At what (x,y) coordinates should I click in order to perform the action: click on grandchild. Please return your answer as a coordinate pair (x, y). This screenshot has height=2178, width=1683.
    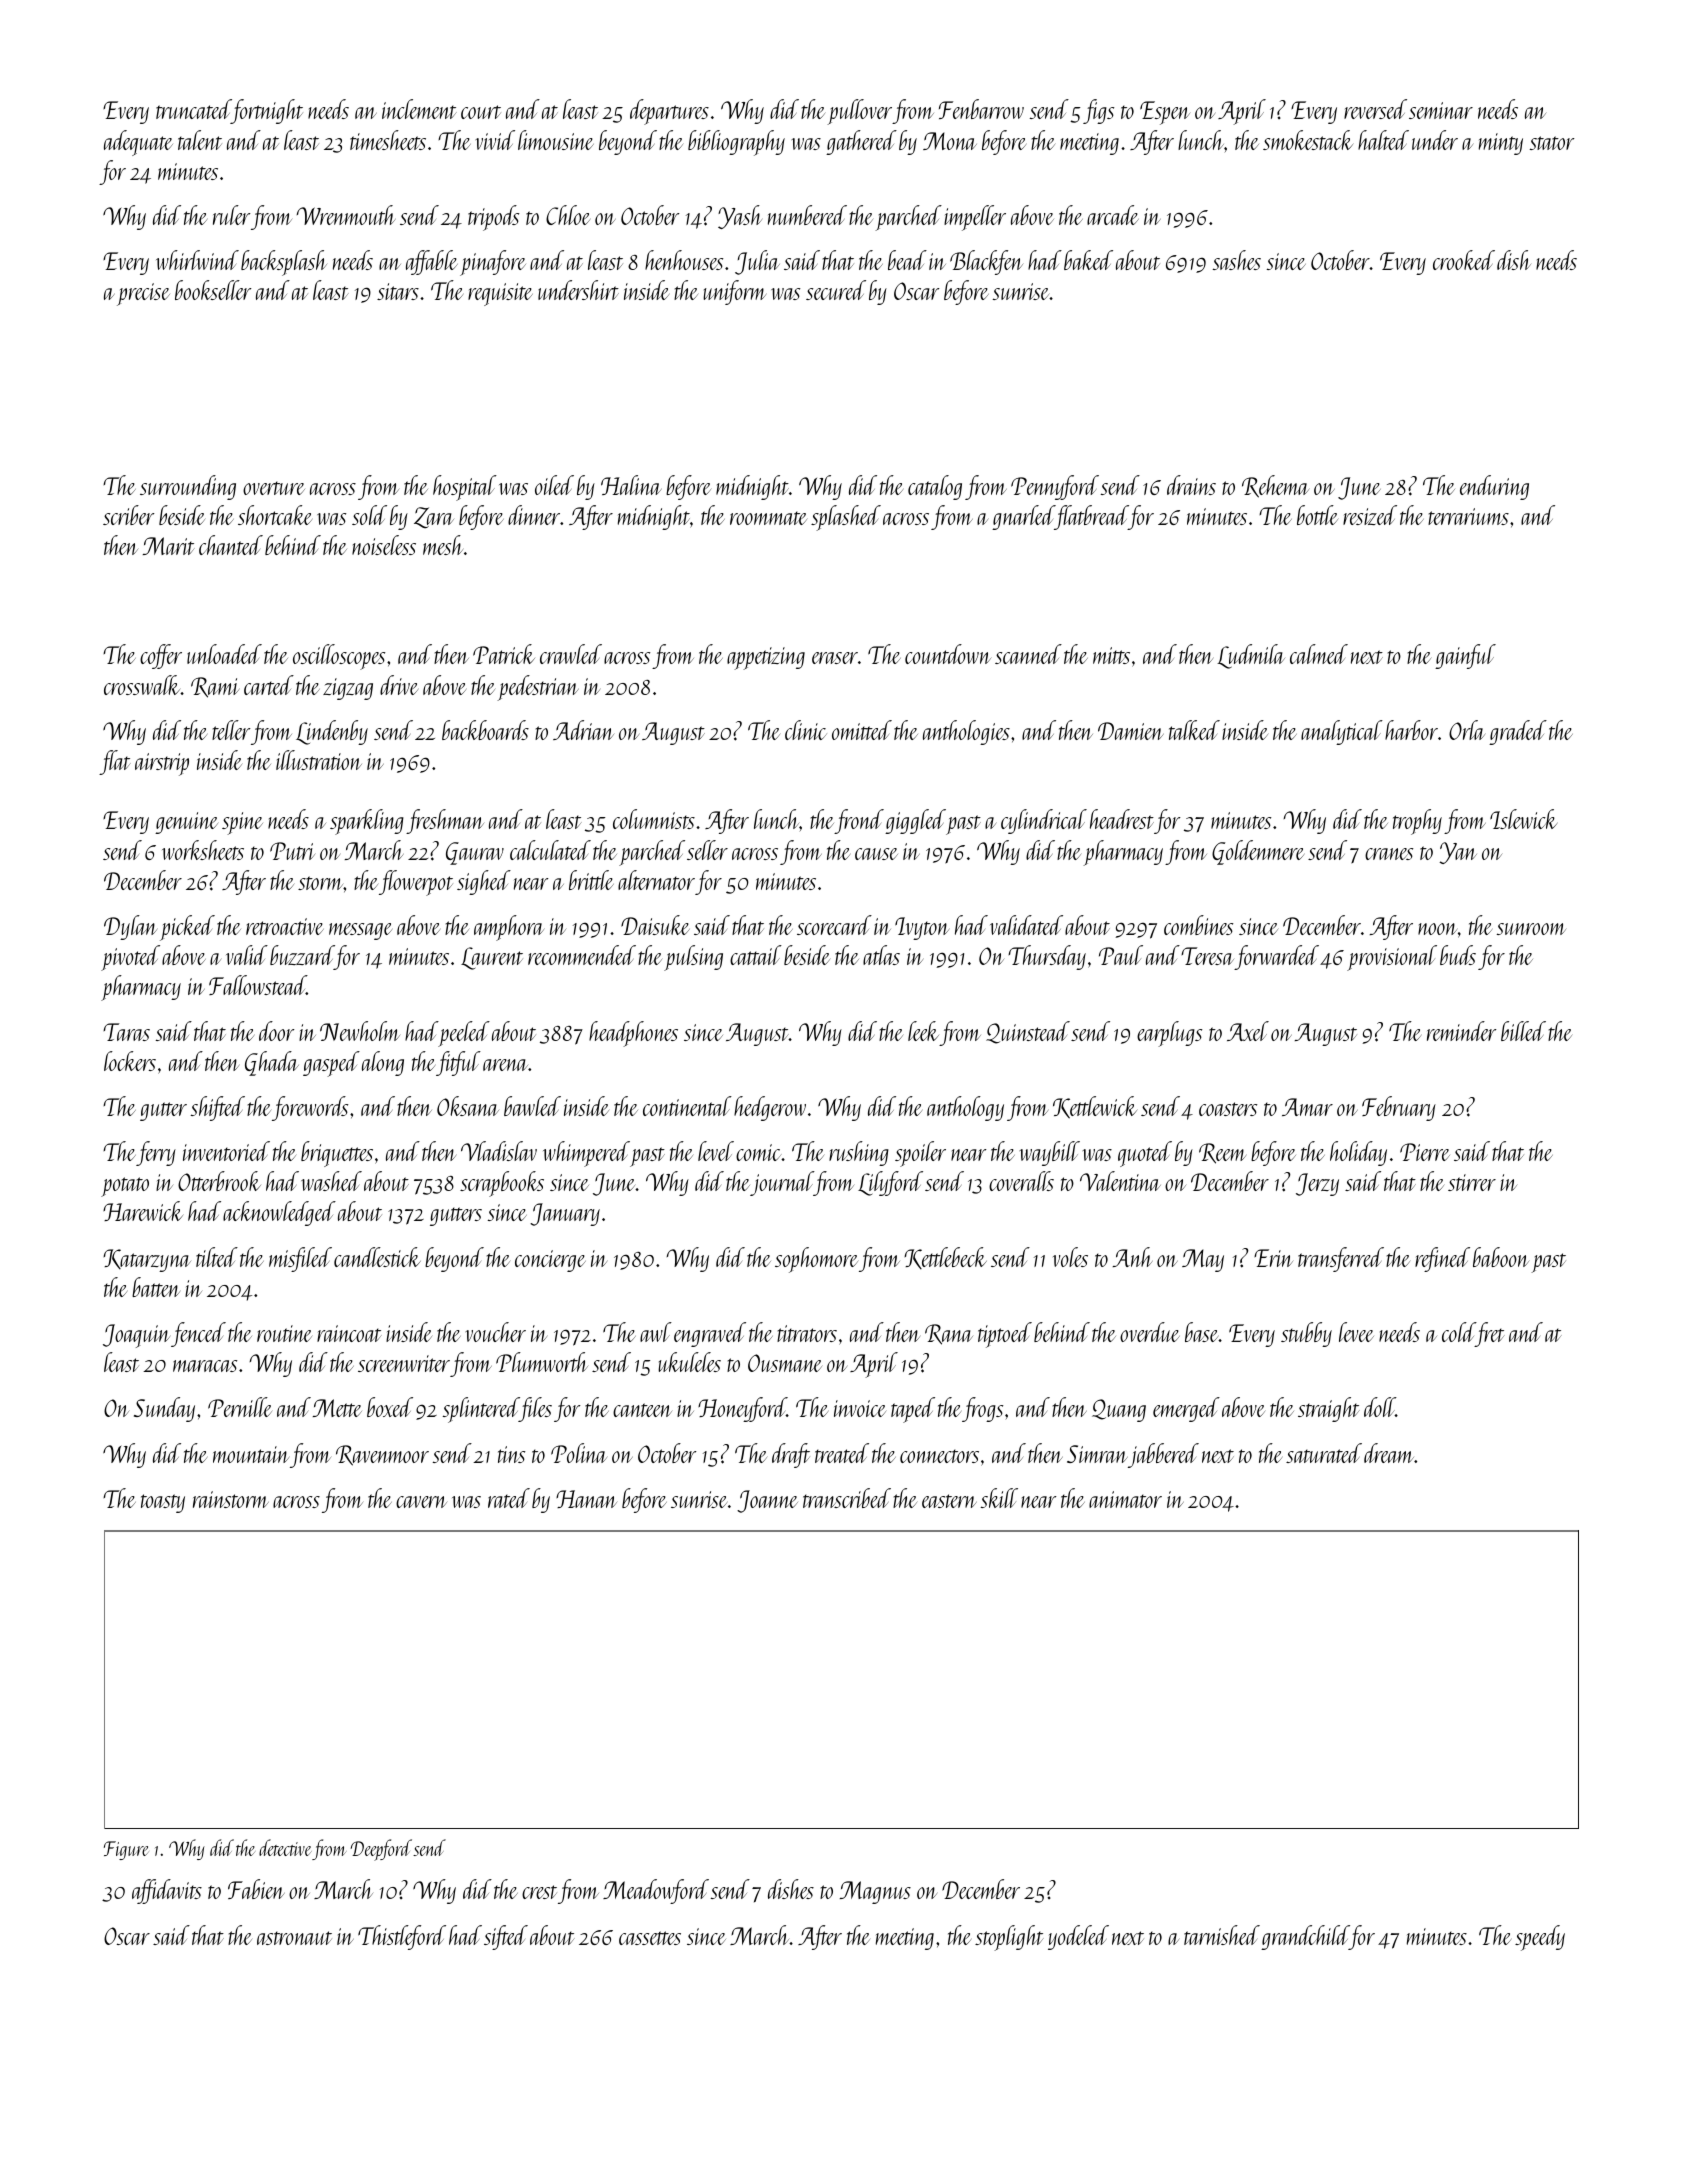
    Looking at the image, I should click on (1305, 1937).
